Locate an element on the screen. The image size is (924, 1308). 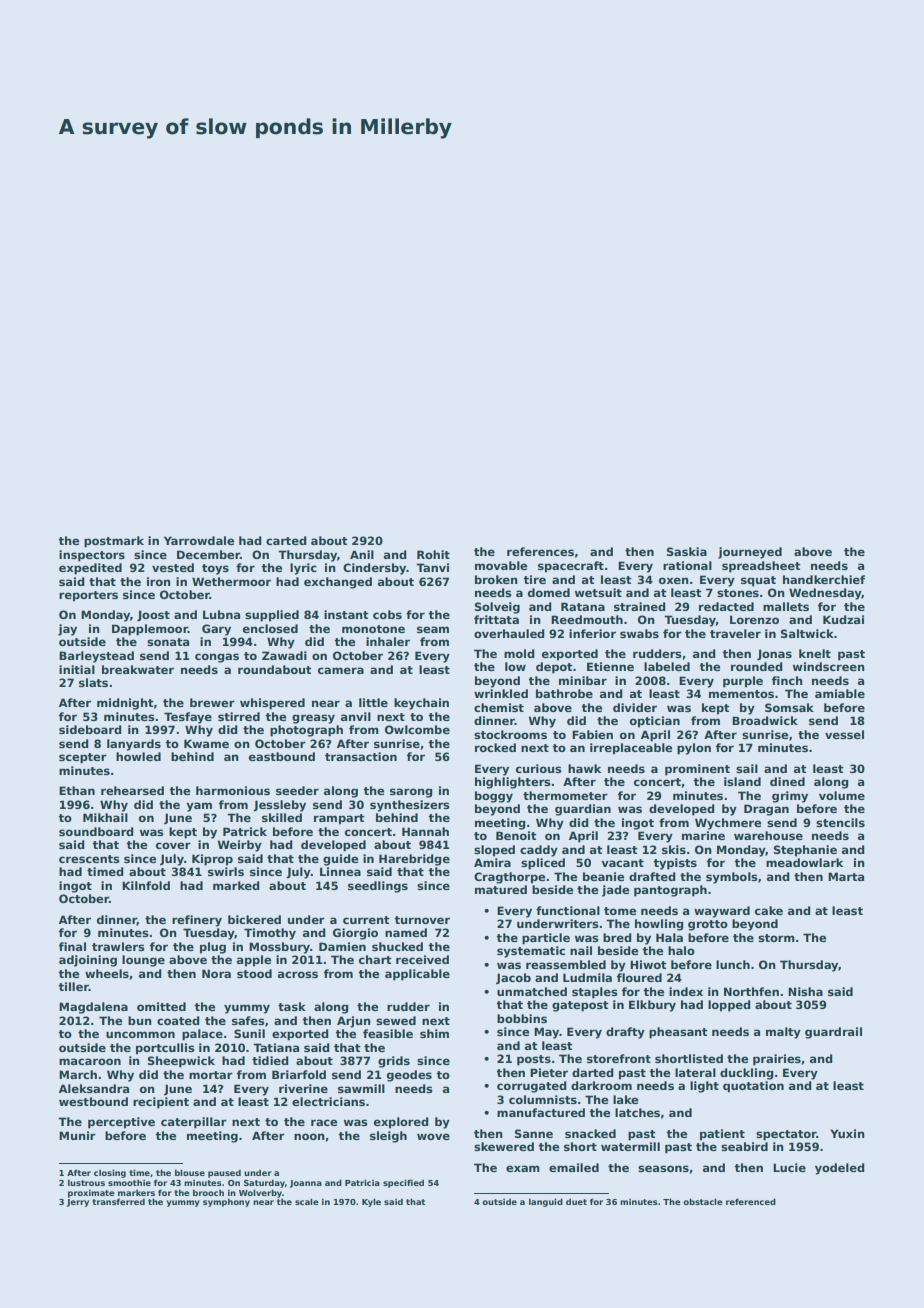
Yuxin is located at coordinates (847, 1133).
